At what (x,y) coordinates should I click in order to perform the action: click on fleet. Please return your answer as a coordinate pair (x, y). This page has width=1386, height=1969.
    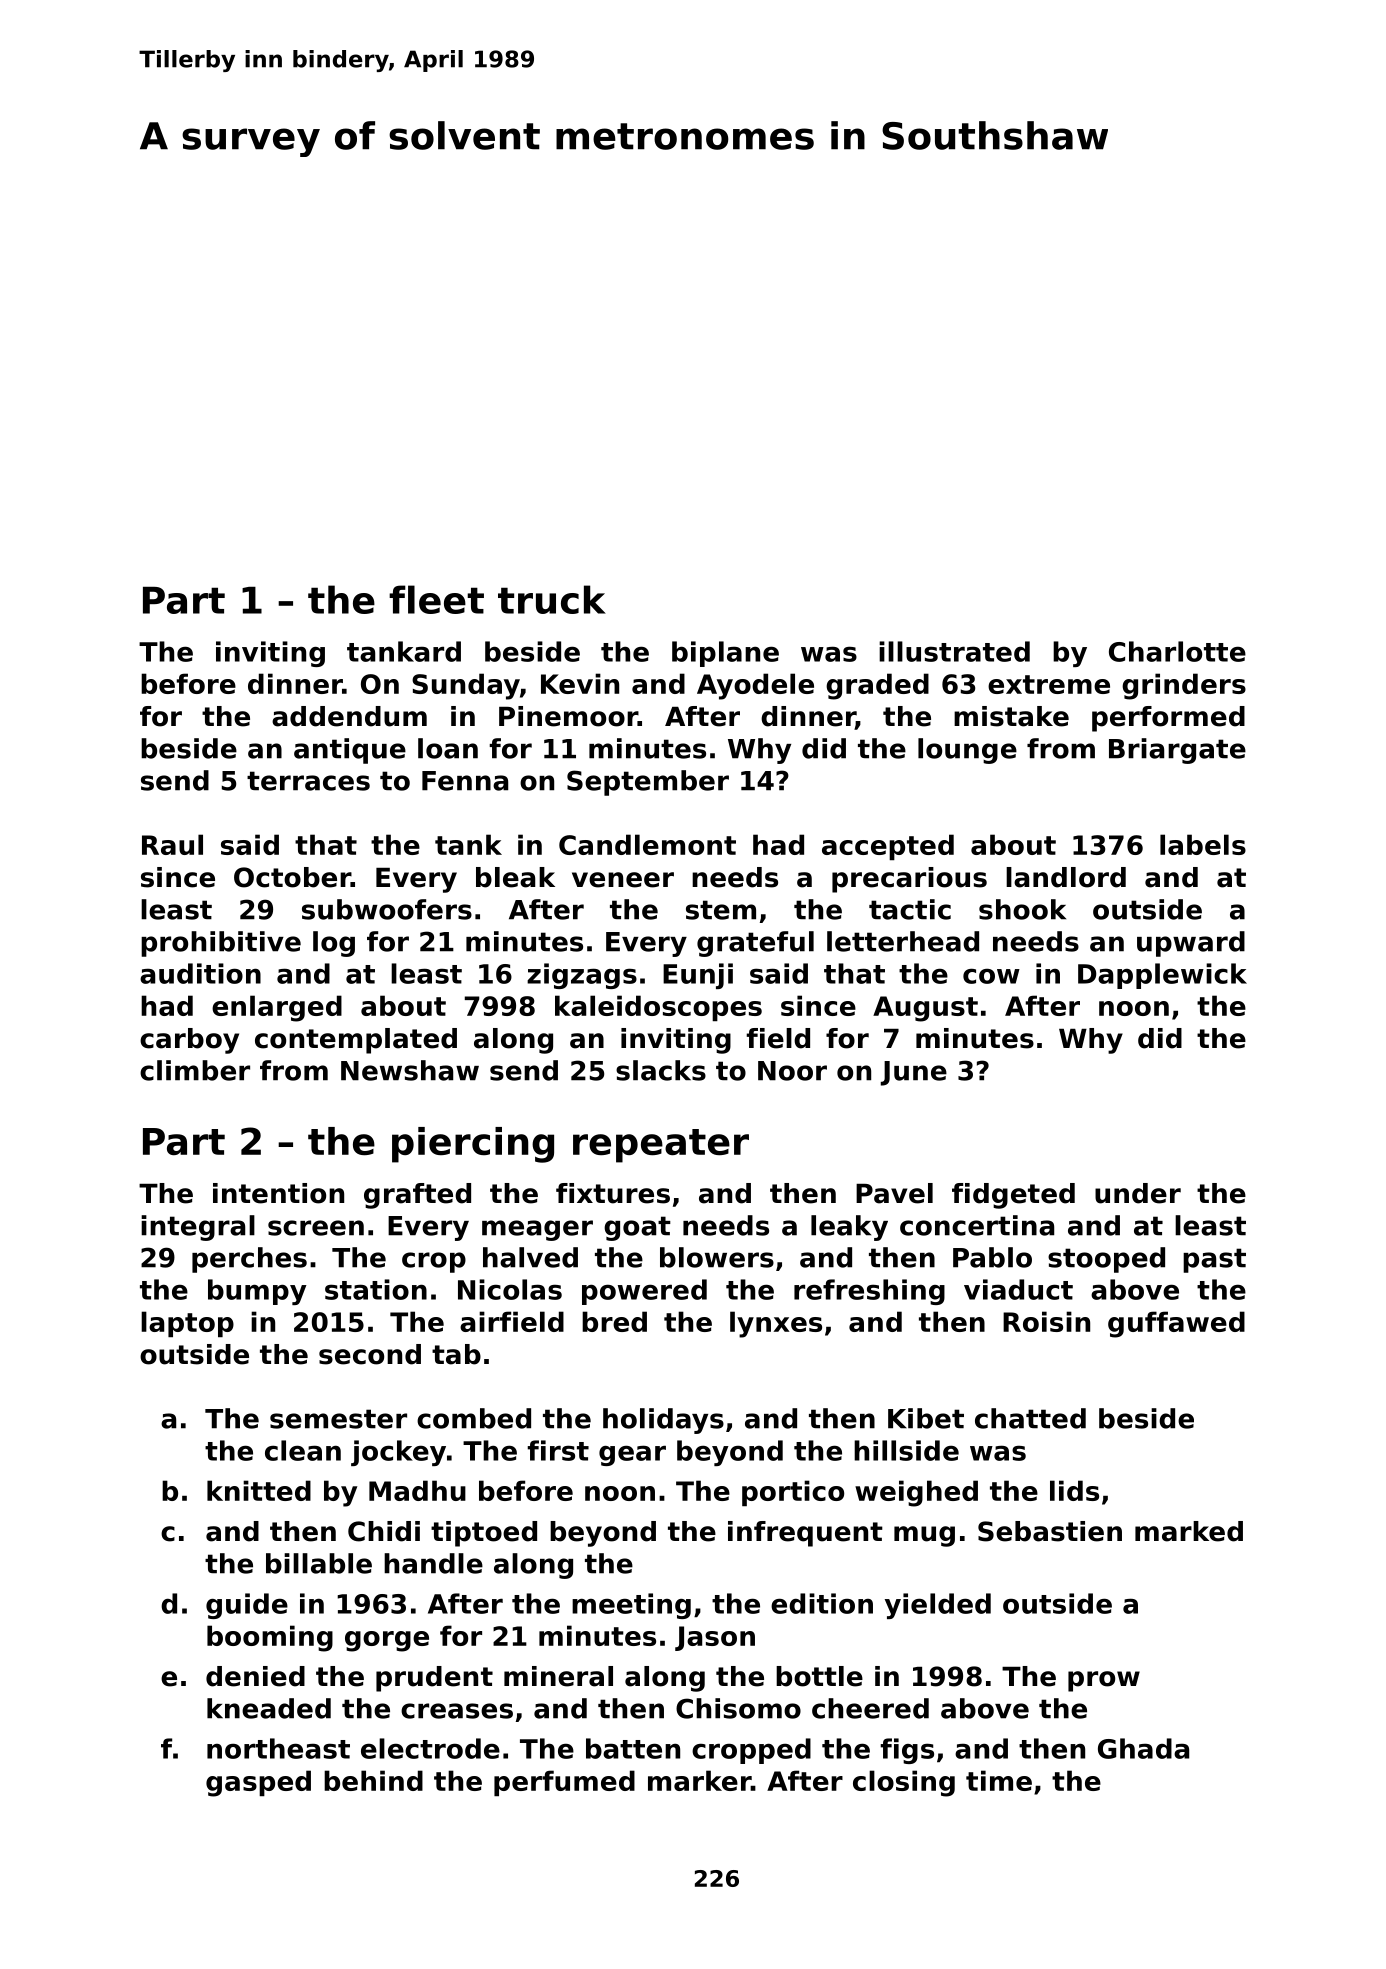
    Looking at the image, I should click on (436, 599).
